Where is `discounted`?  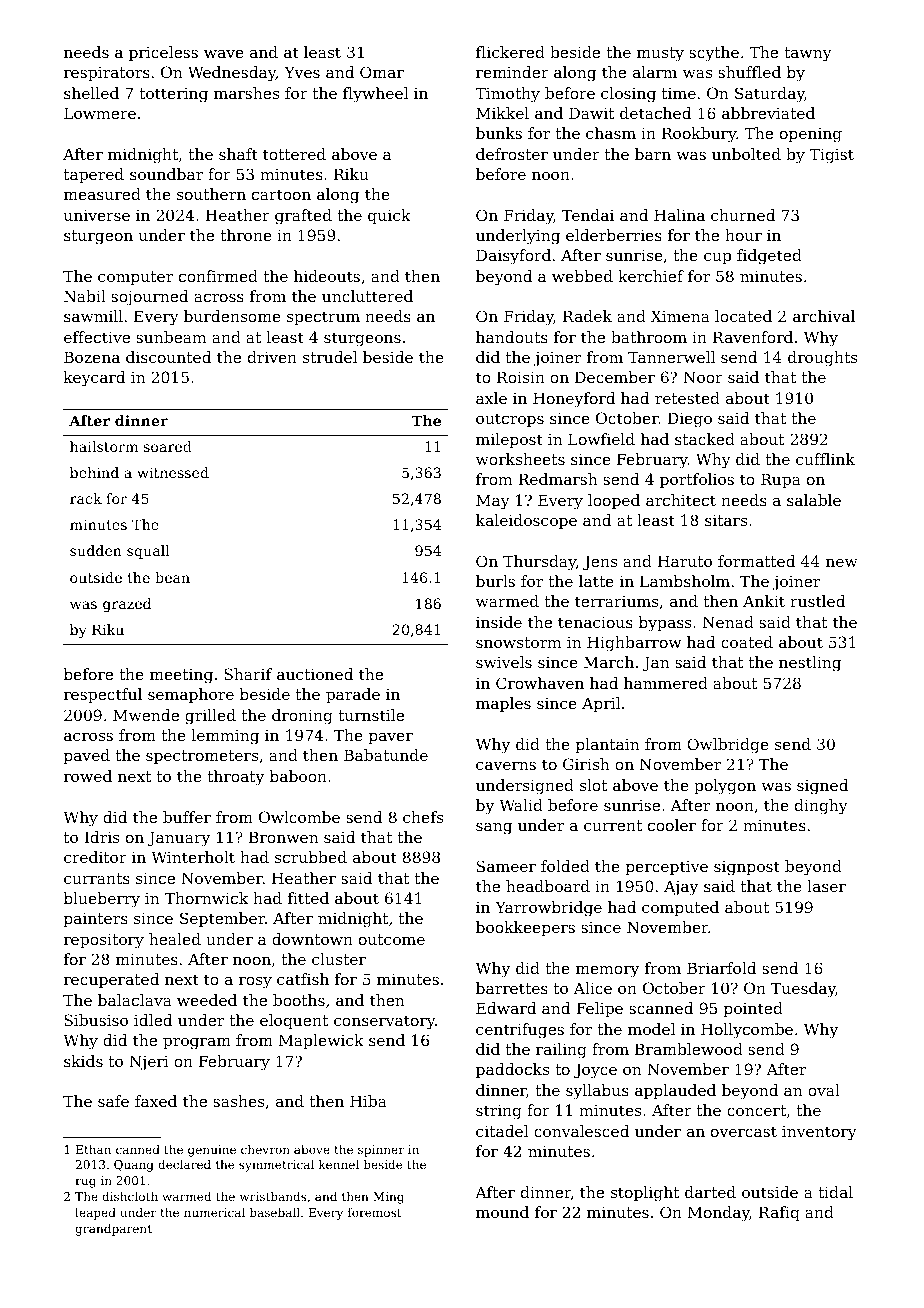
discounted is located at coordinates (168, 357).
